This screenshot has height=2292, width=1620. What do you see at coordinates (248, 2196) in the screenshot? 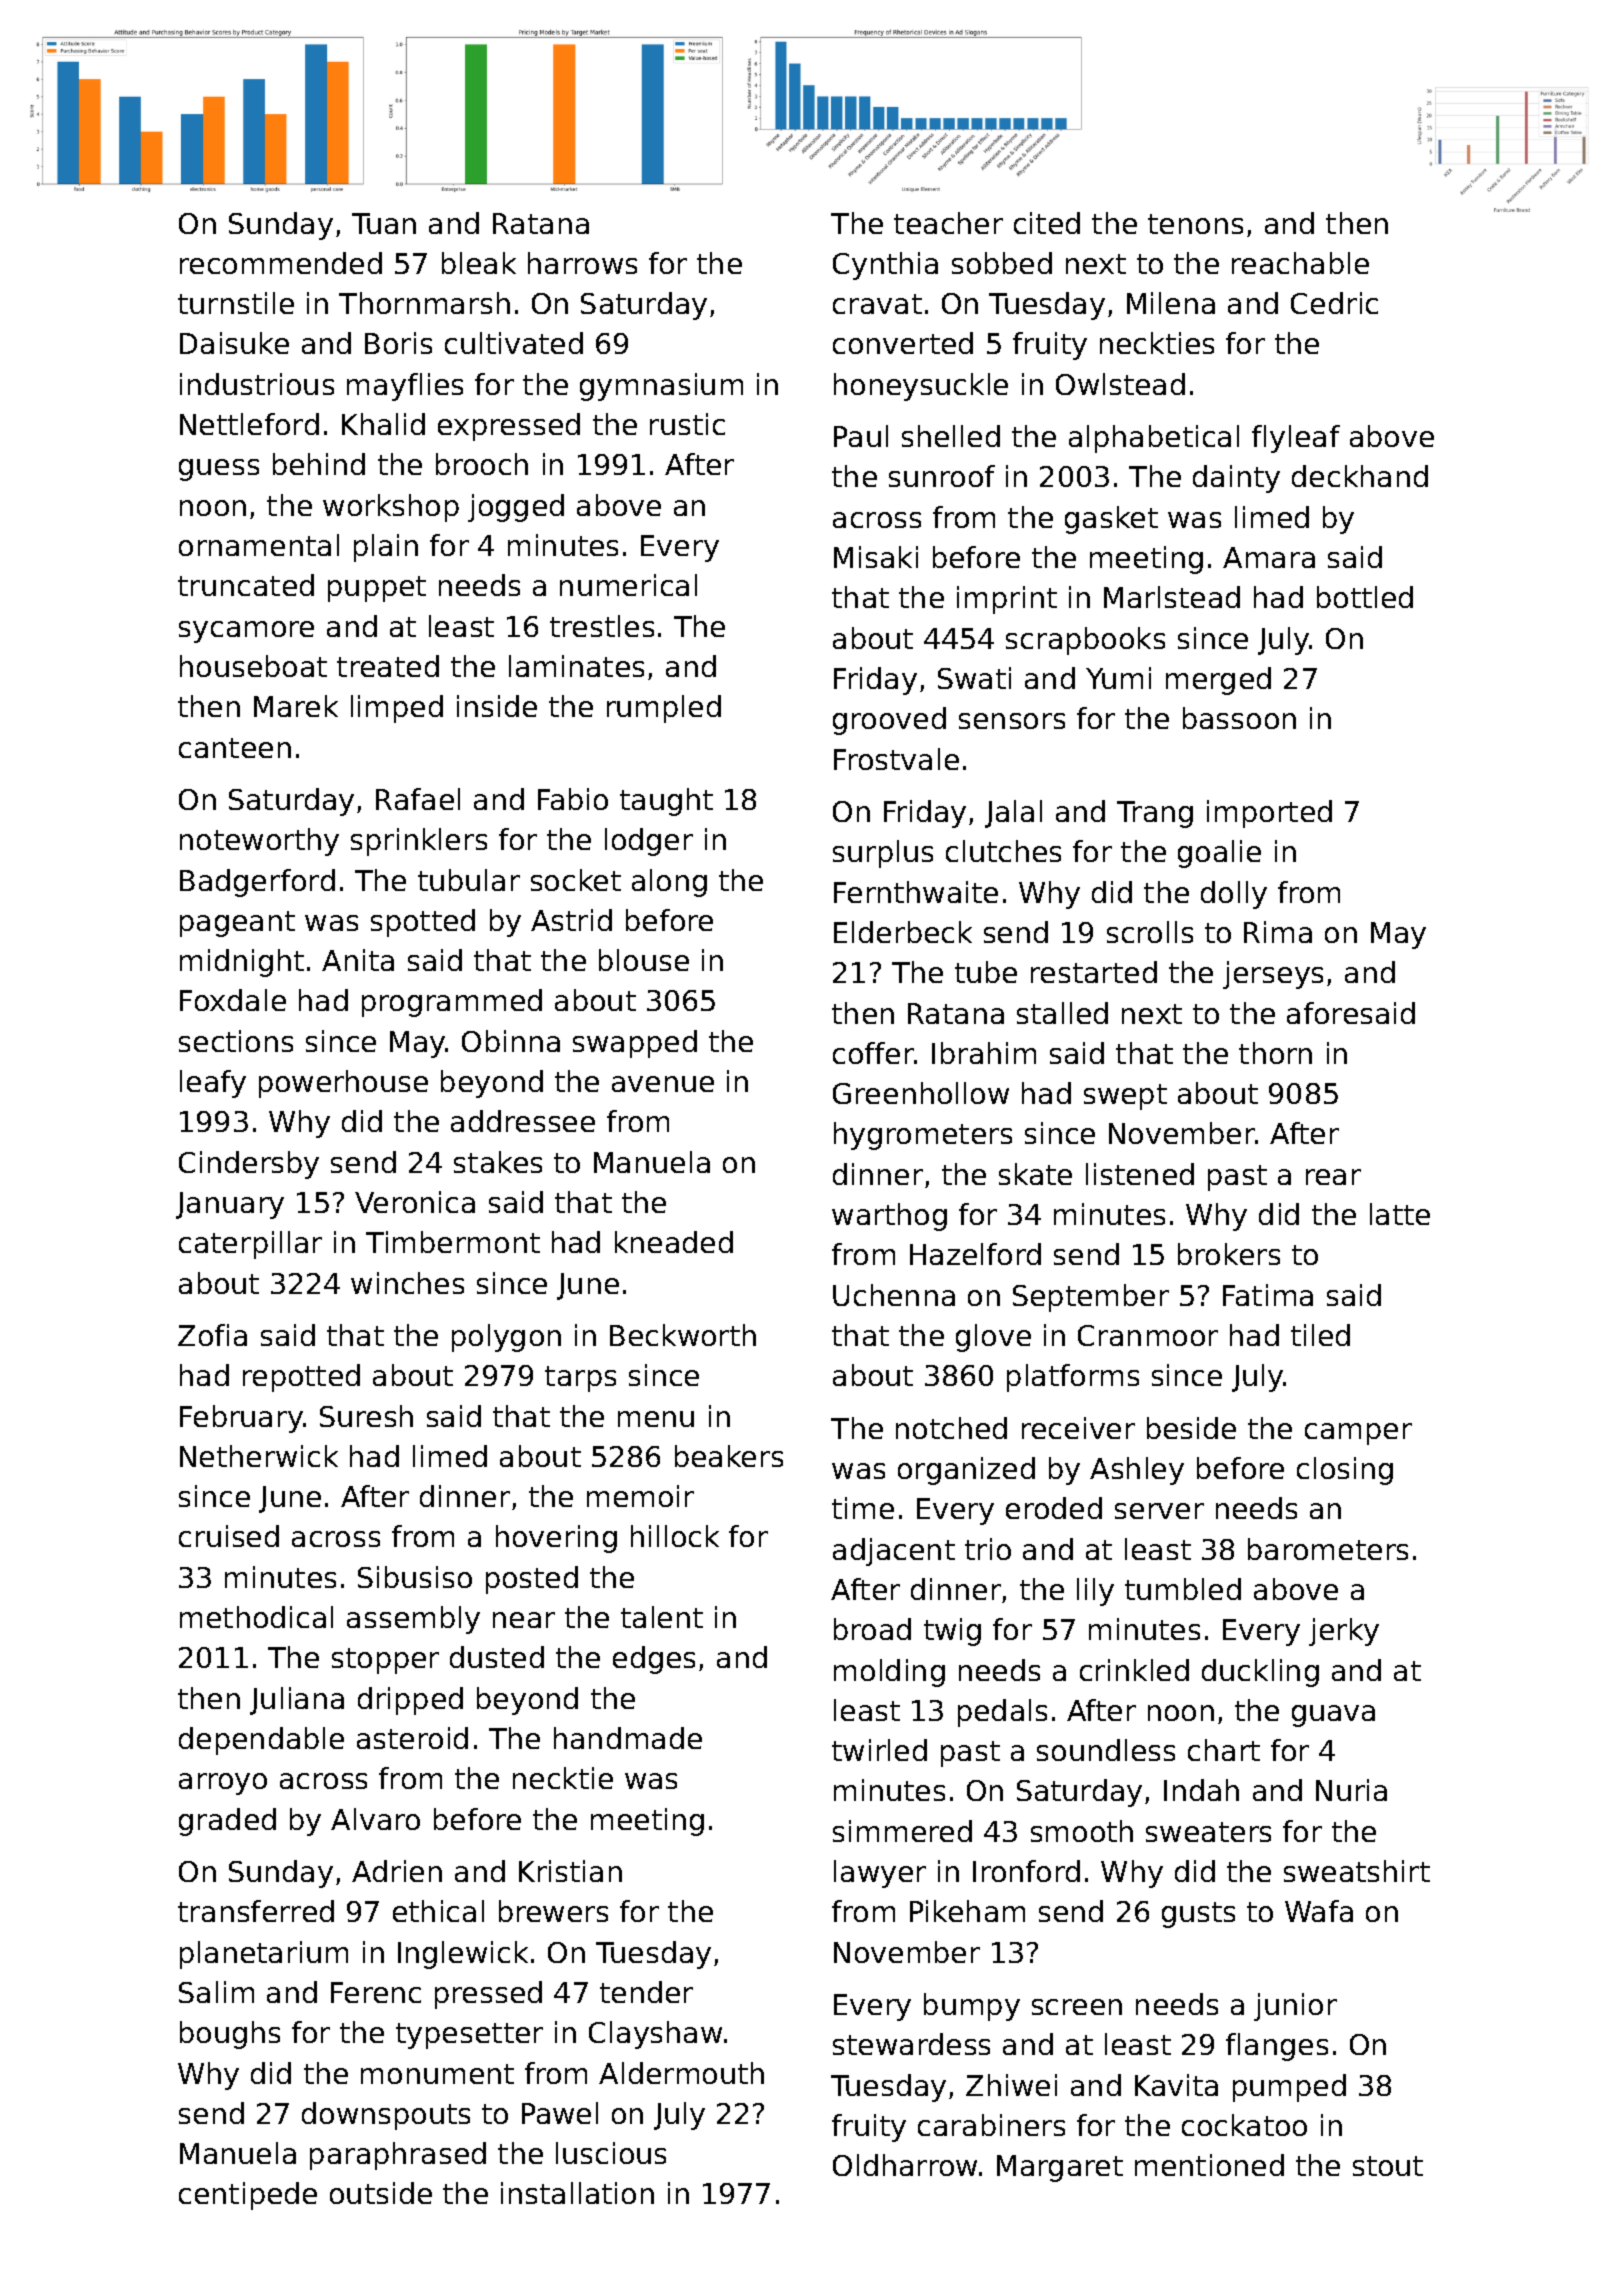
I see `centipede` at bounding box center [248, 2196].
